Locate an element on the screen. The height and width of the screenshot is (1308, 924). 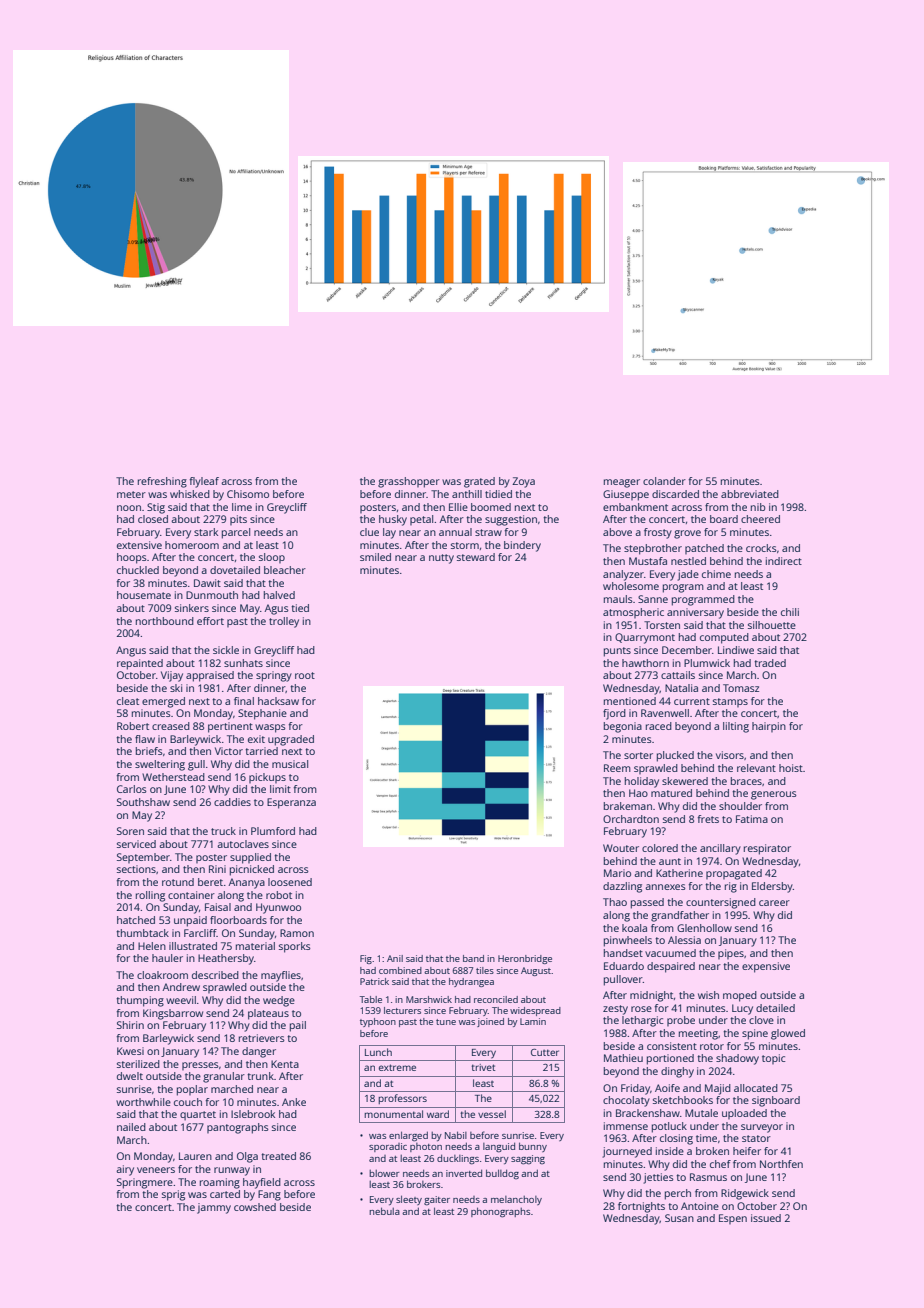
Heronbridge is located at coordinates (525, 959).
